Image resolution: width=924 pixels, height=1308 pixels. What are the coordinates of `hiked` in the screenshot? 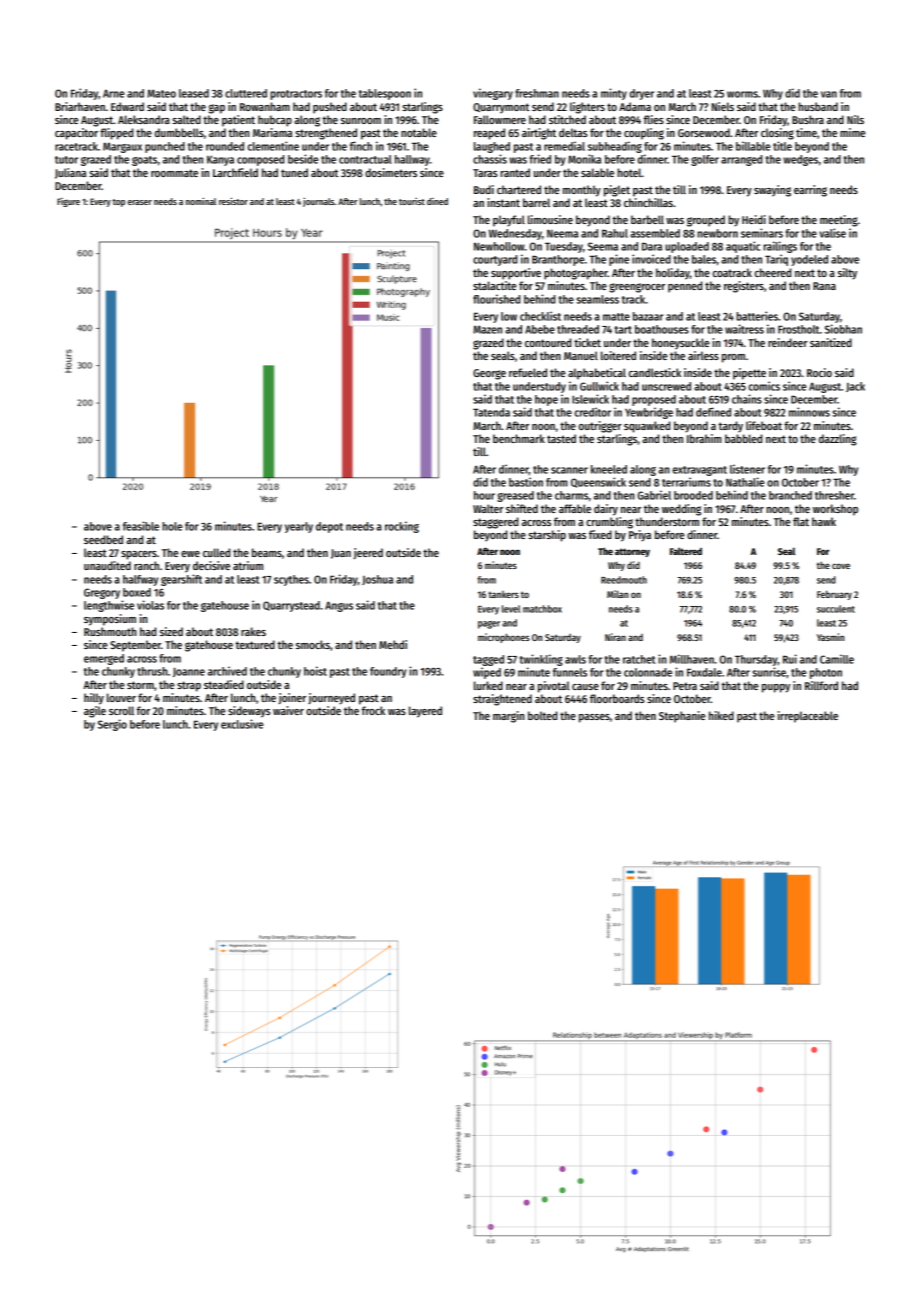 It's located at (721, 715).
